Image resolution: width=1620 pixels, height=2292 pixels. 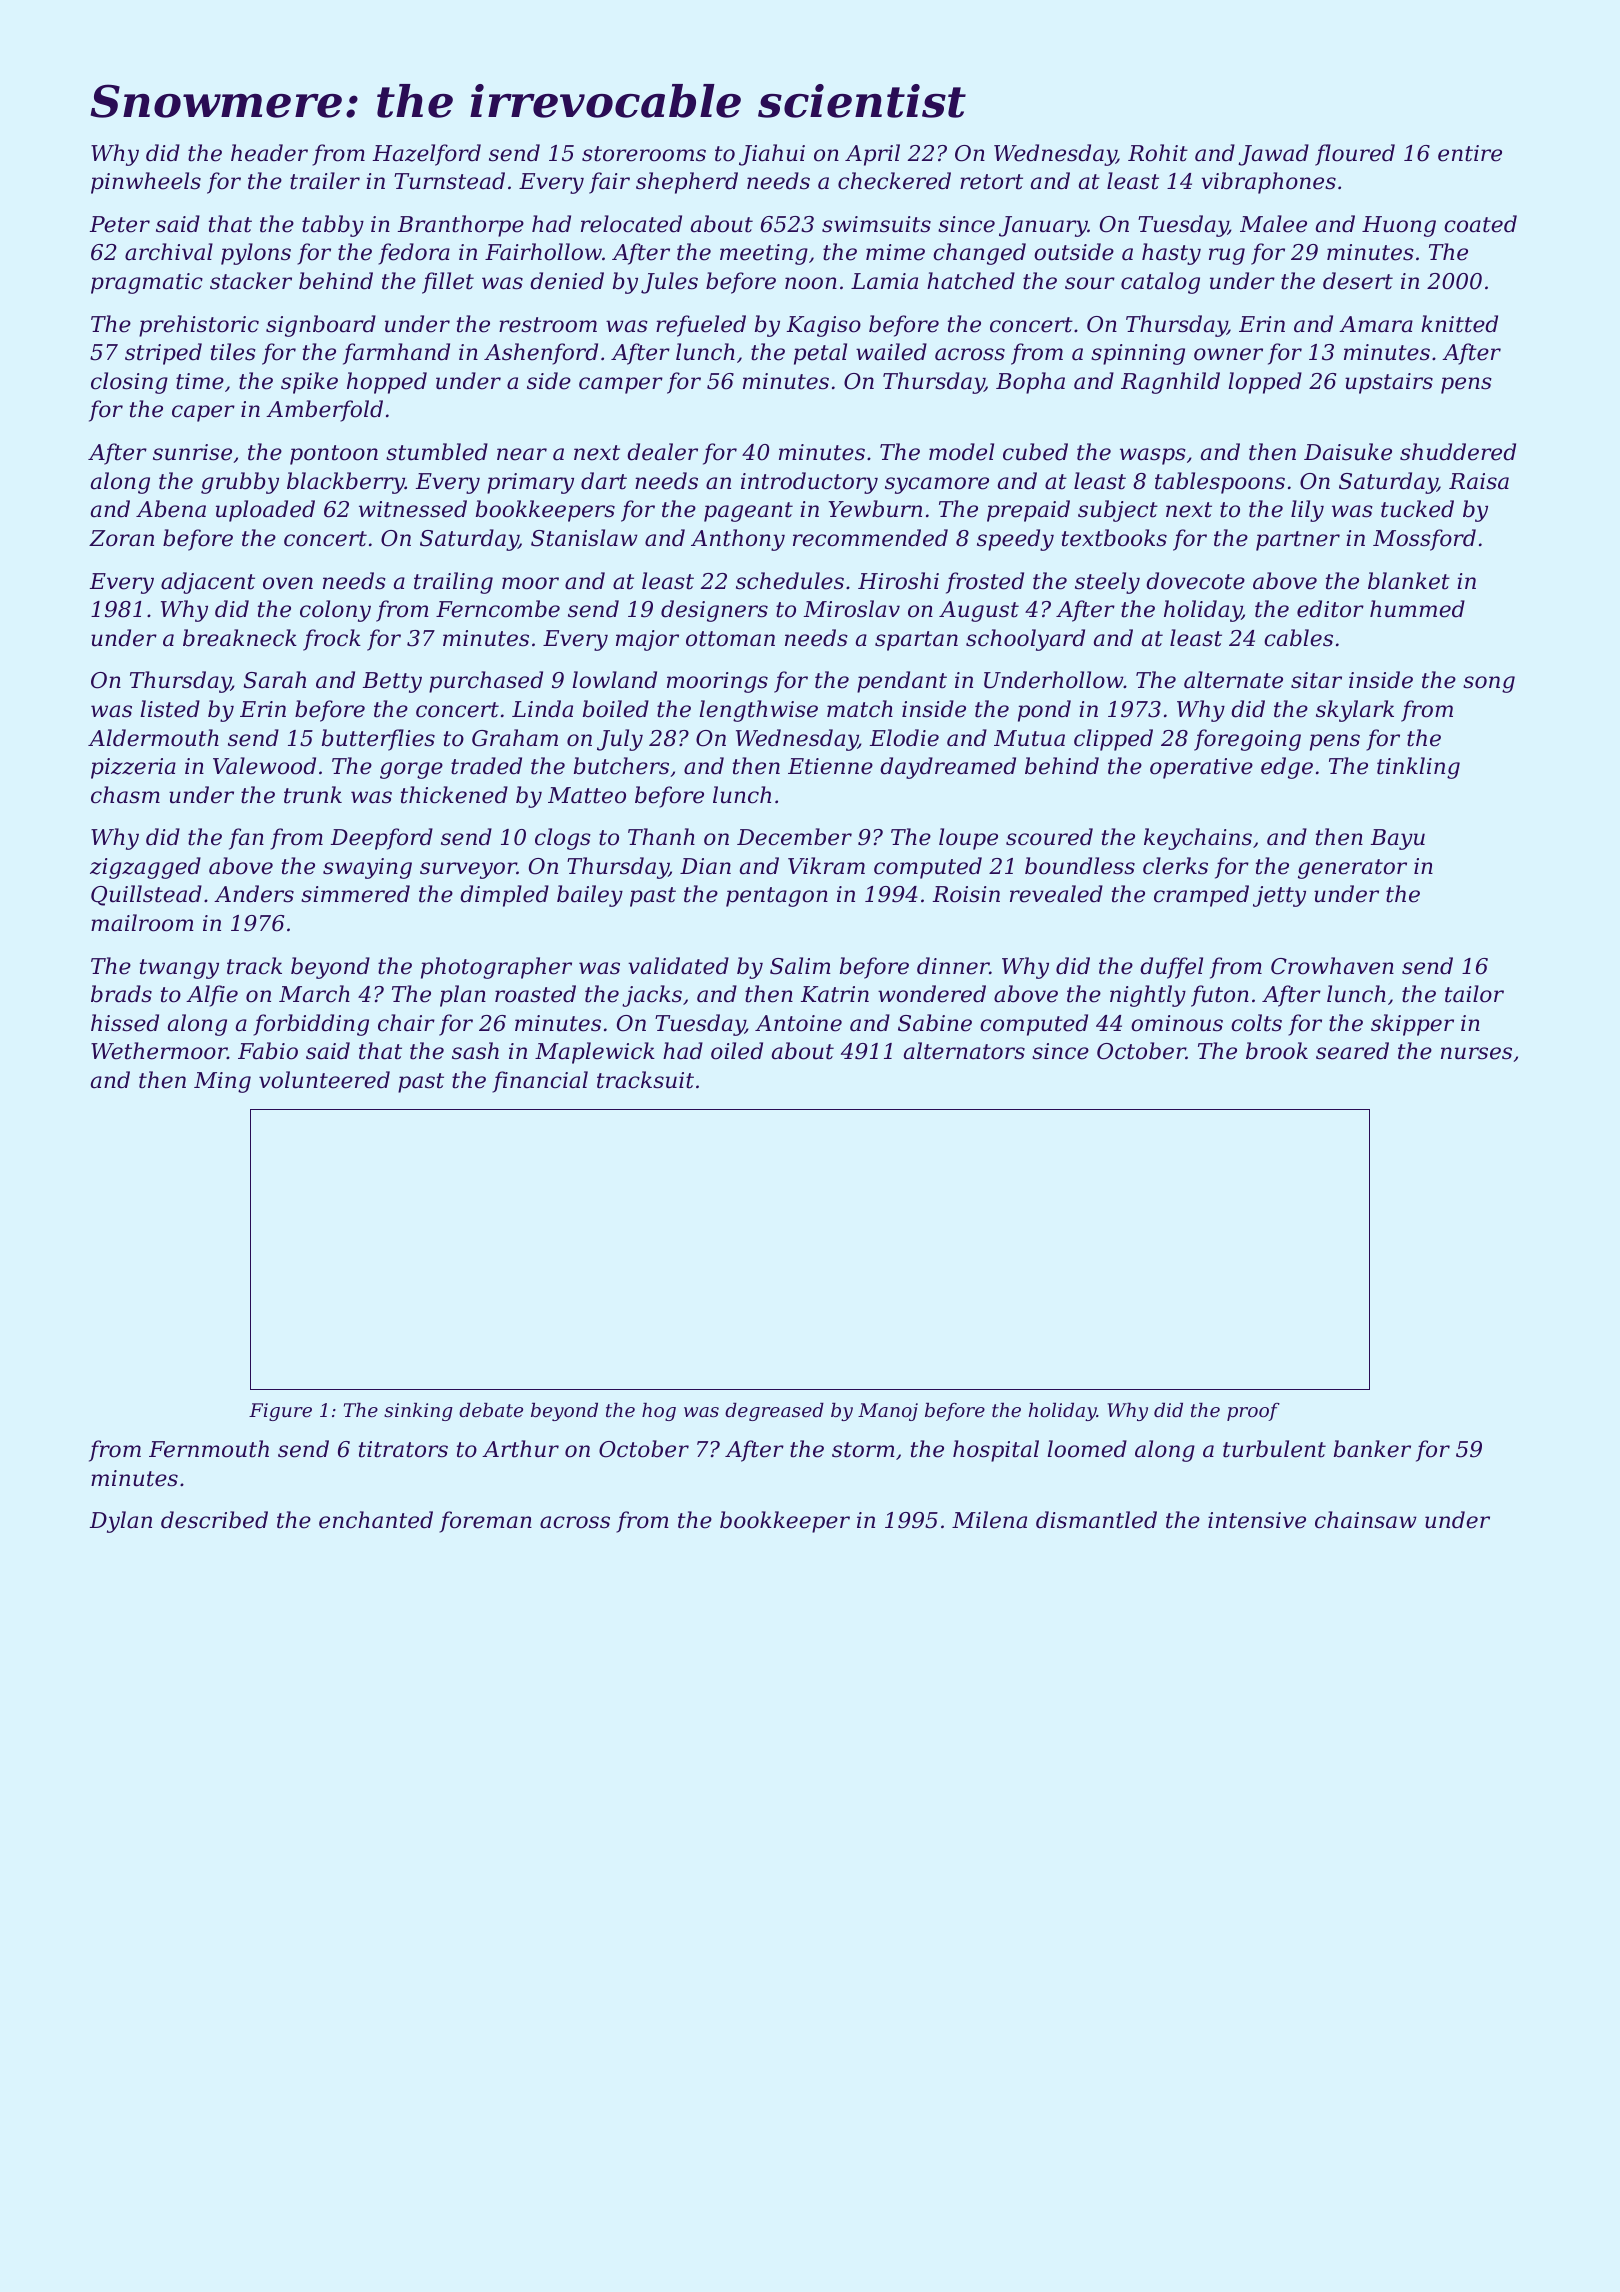 I want to click on Figure, so click(x=280, y=1412).
